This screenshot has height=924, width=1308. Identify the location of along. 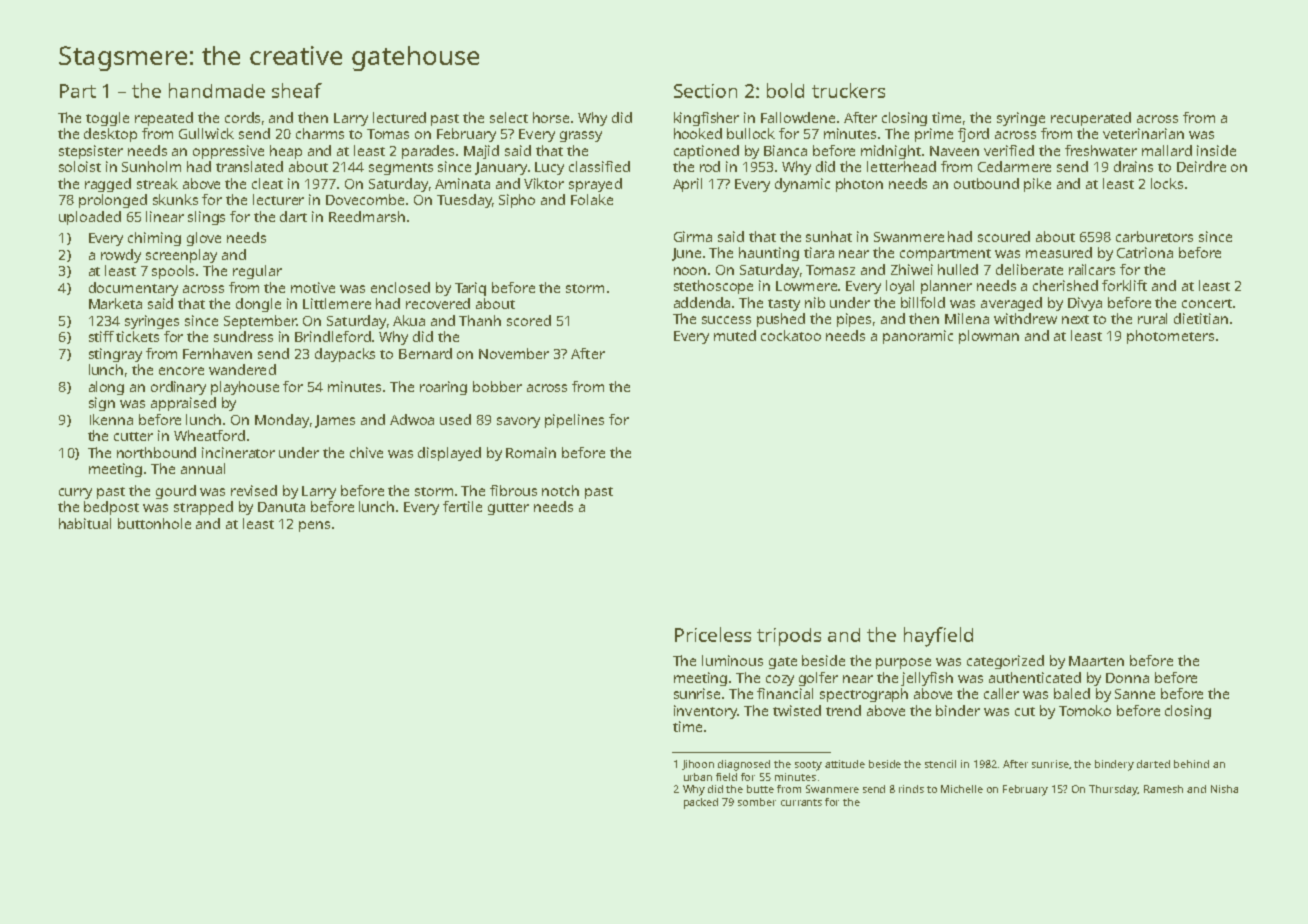
(106, 388).
